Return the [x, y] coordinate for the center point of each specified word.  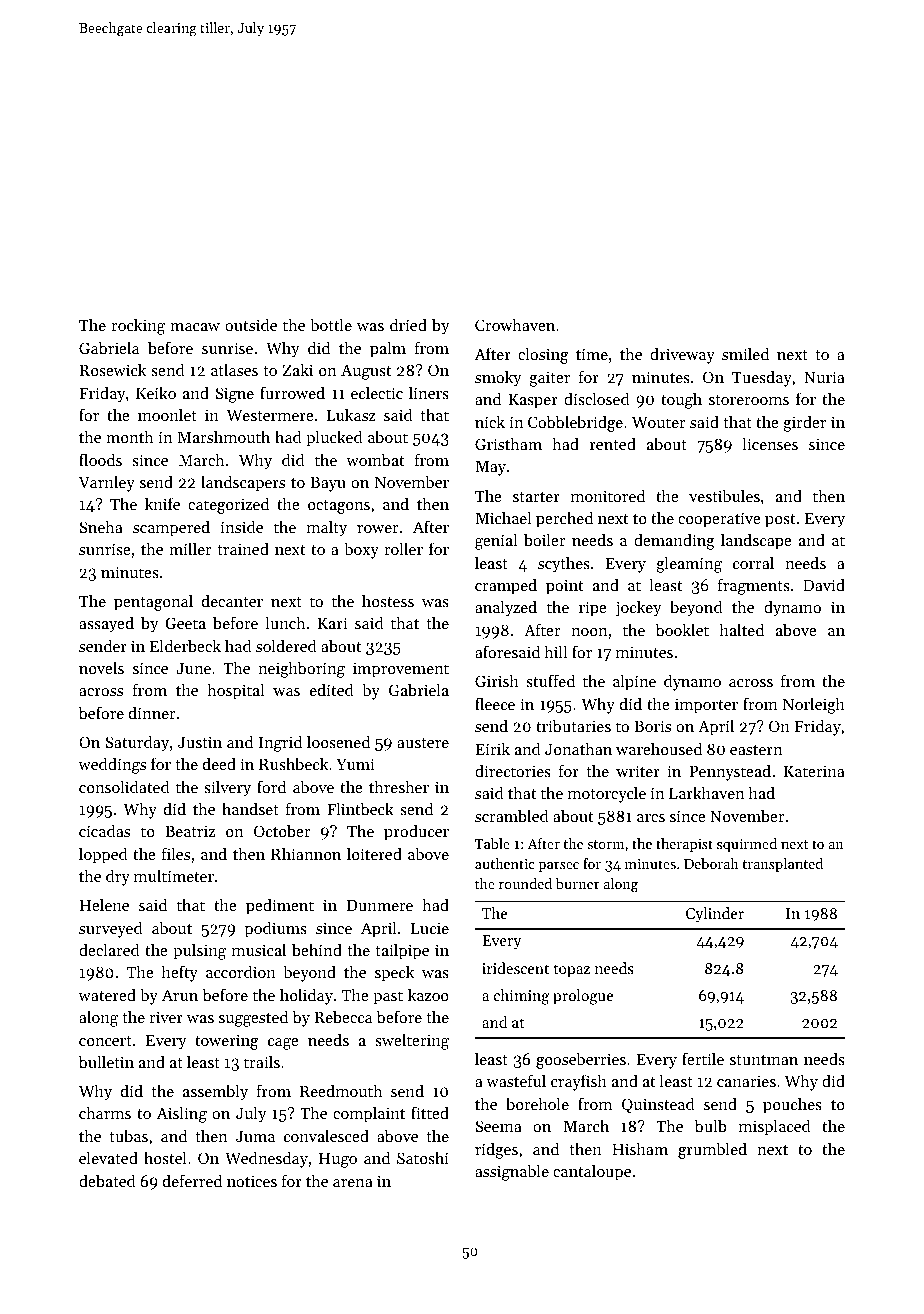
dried [408, 324]
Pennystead [730, 772]
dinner [152, 712]
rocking [138, 326]
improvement [401, 670]
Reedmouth [341, 1090]
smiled [745, 353]
